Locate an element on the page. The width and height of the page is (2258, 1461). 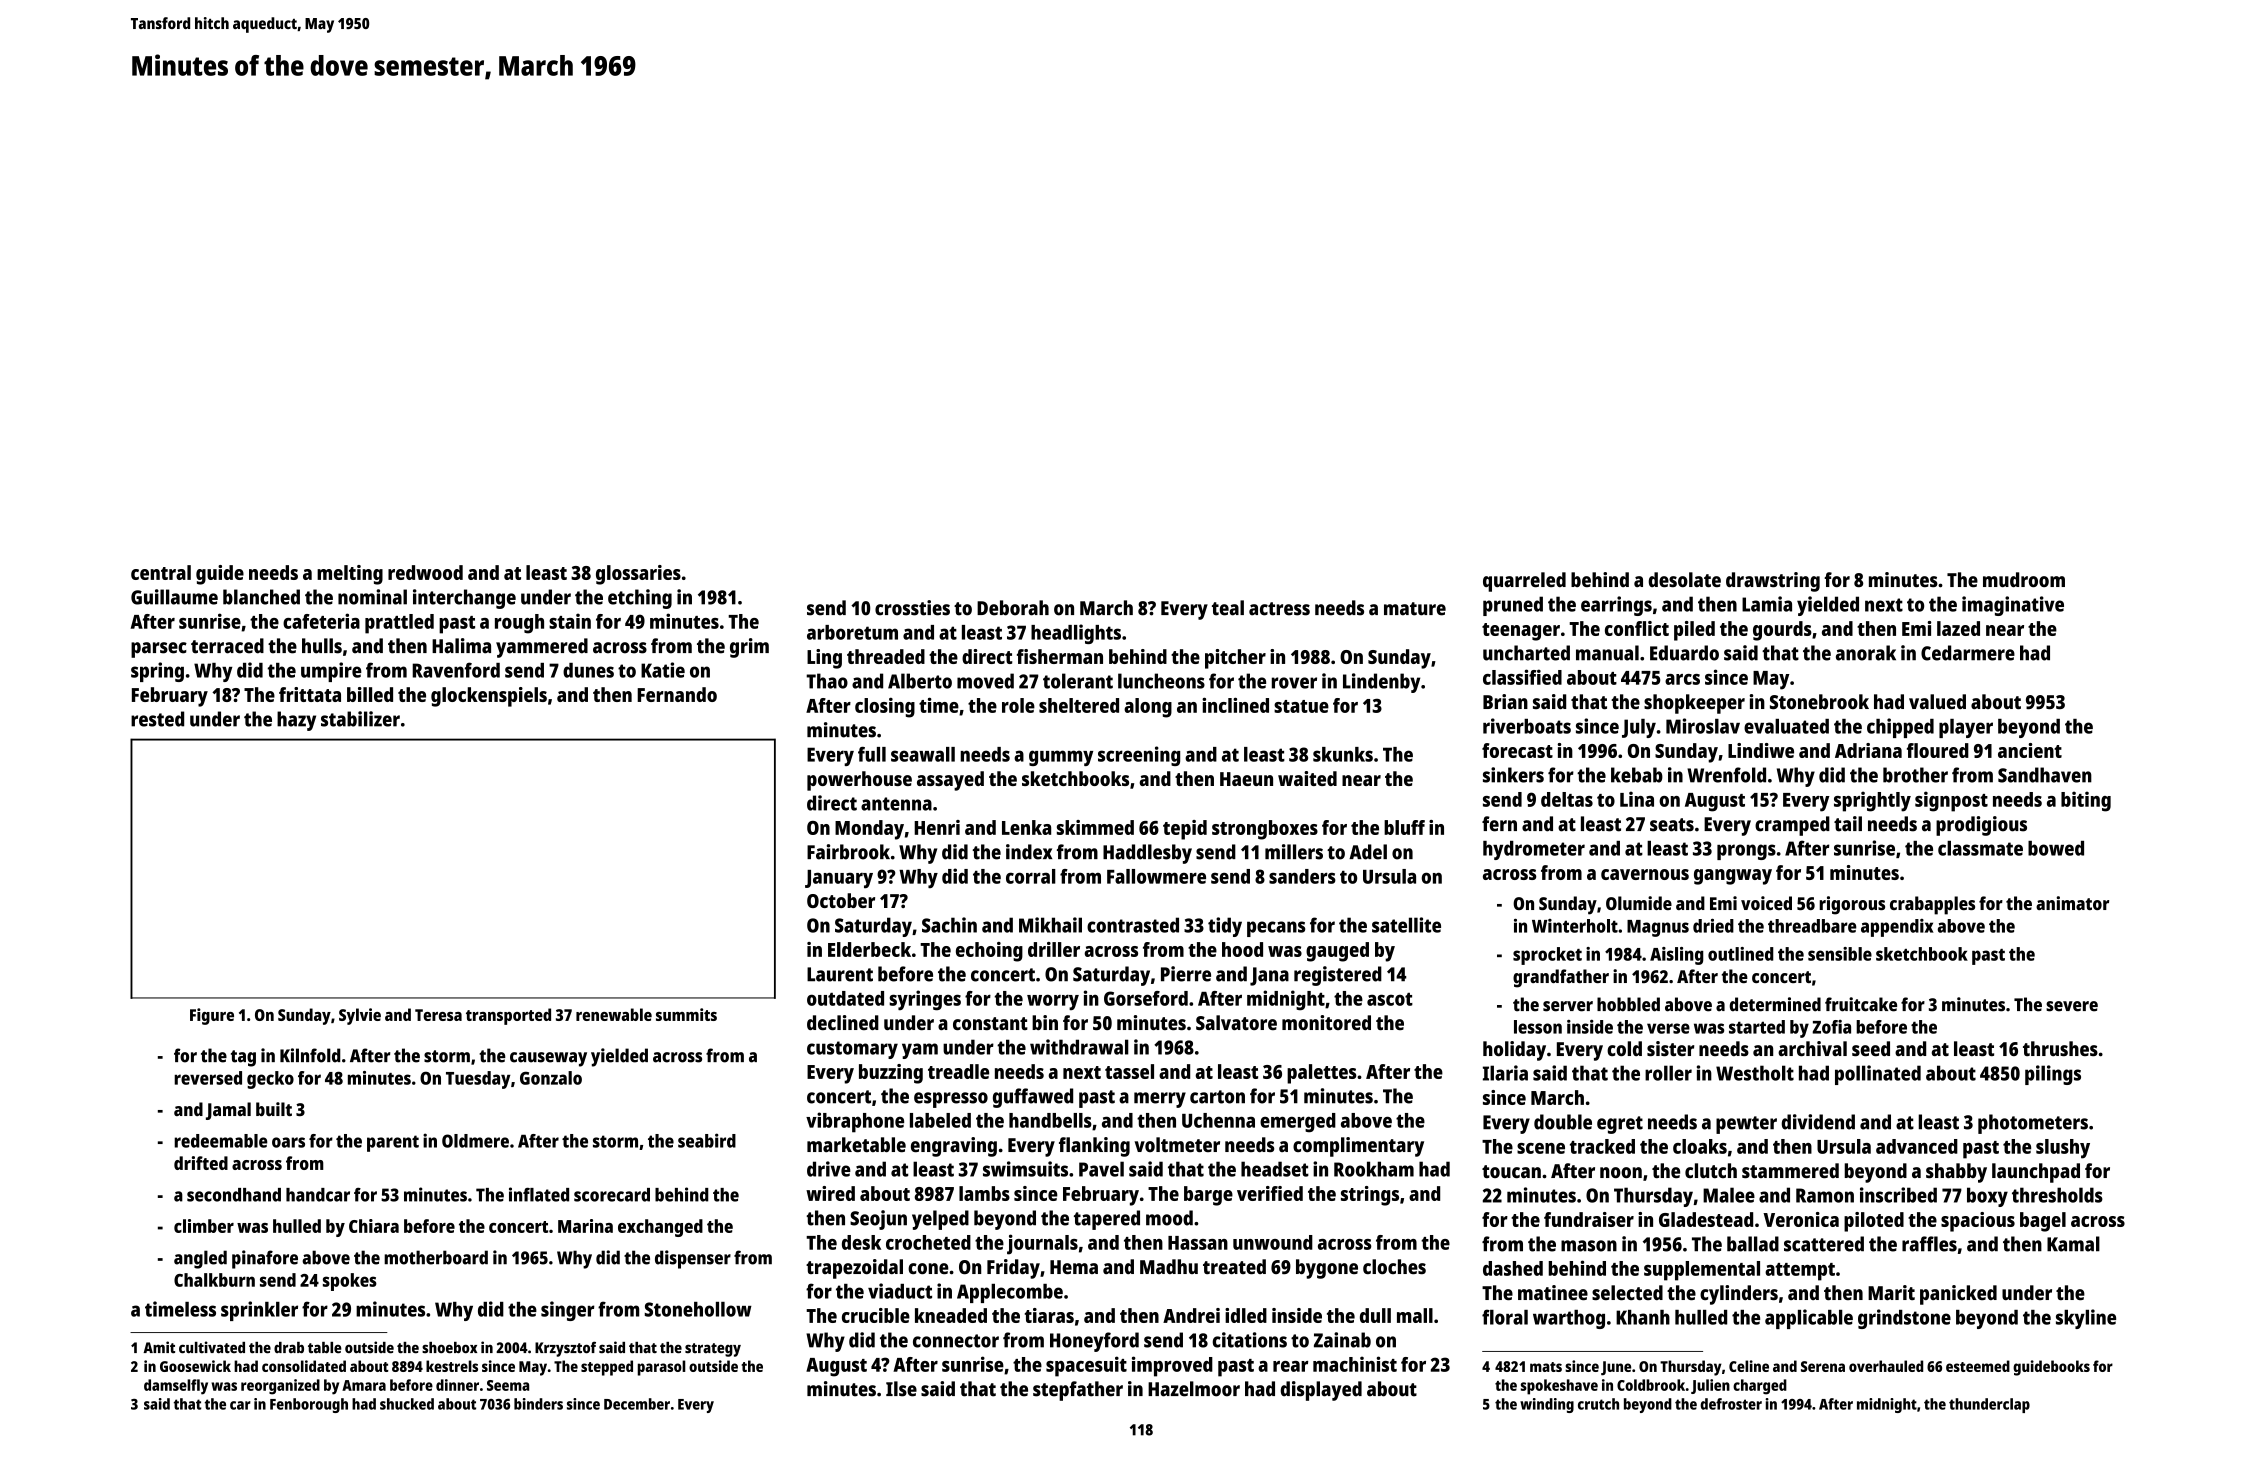
Katie is located at coordinates (663, 670).
